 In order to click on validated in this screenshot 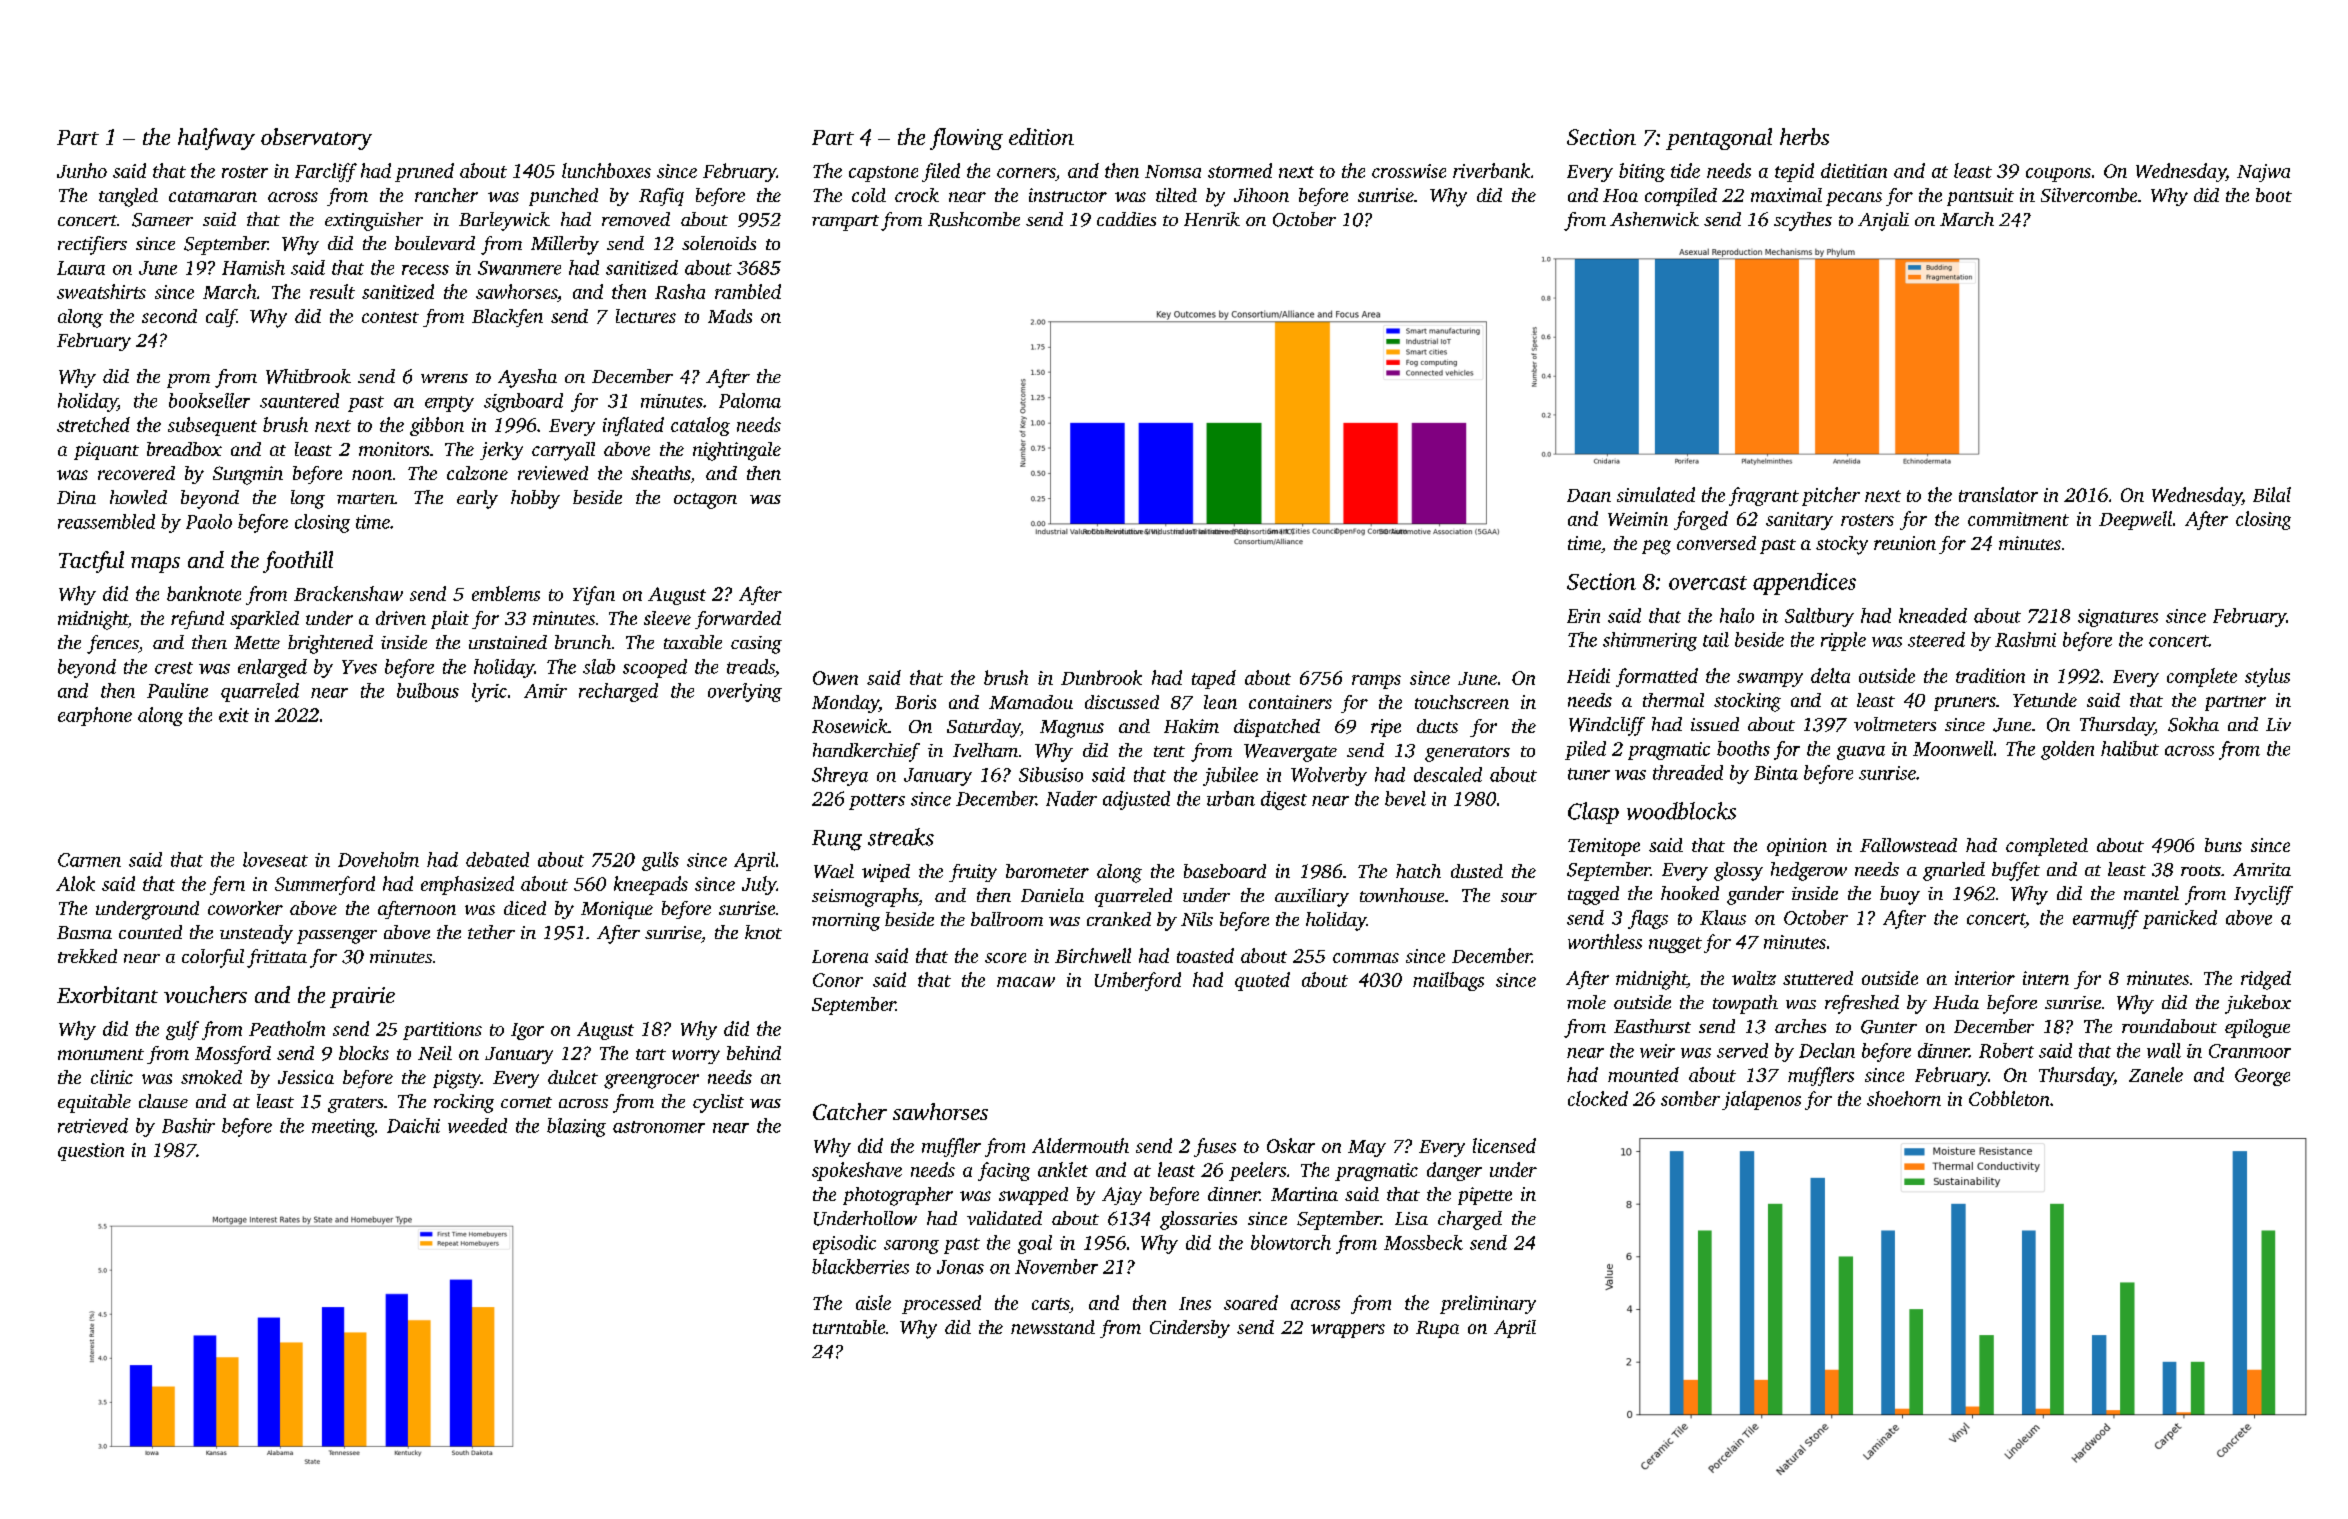, I will do `click(1004, 1218)`.
